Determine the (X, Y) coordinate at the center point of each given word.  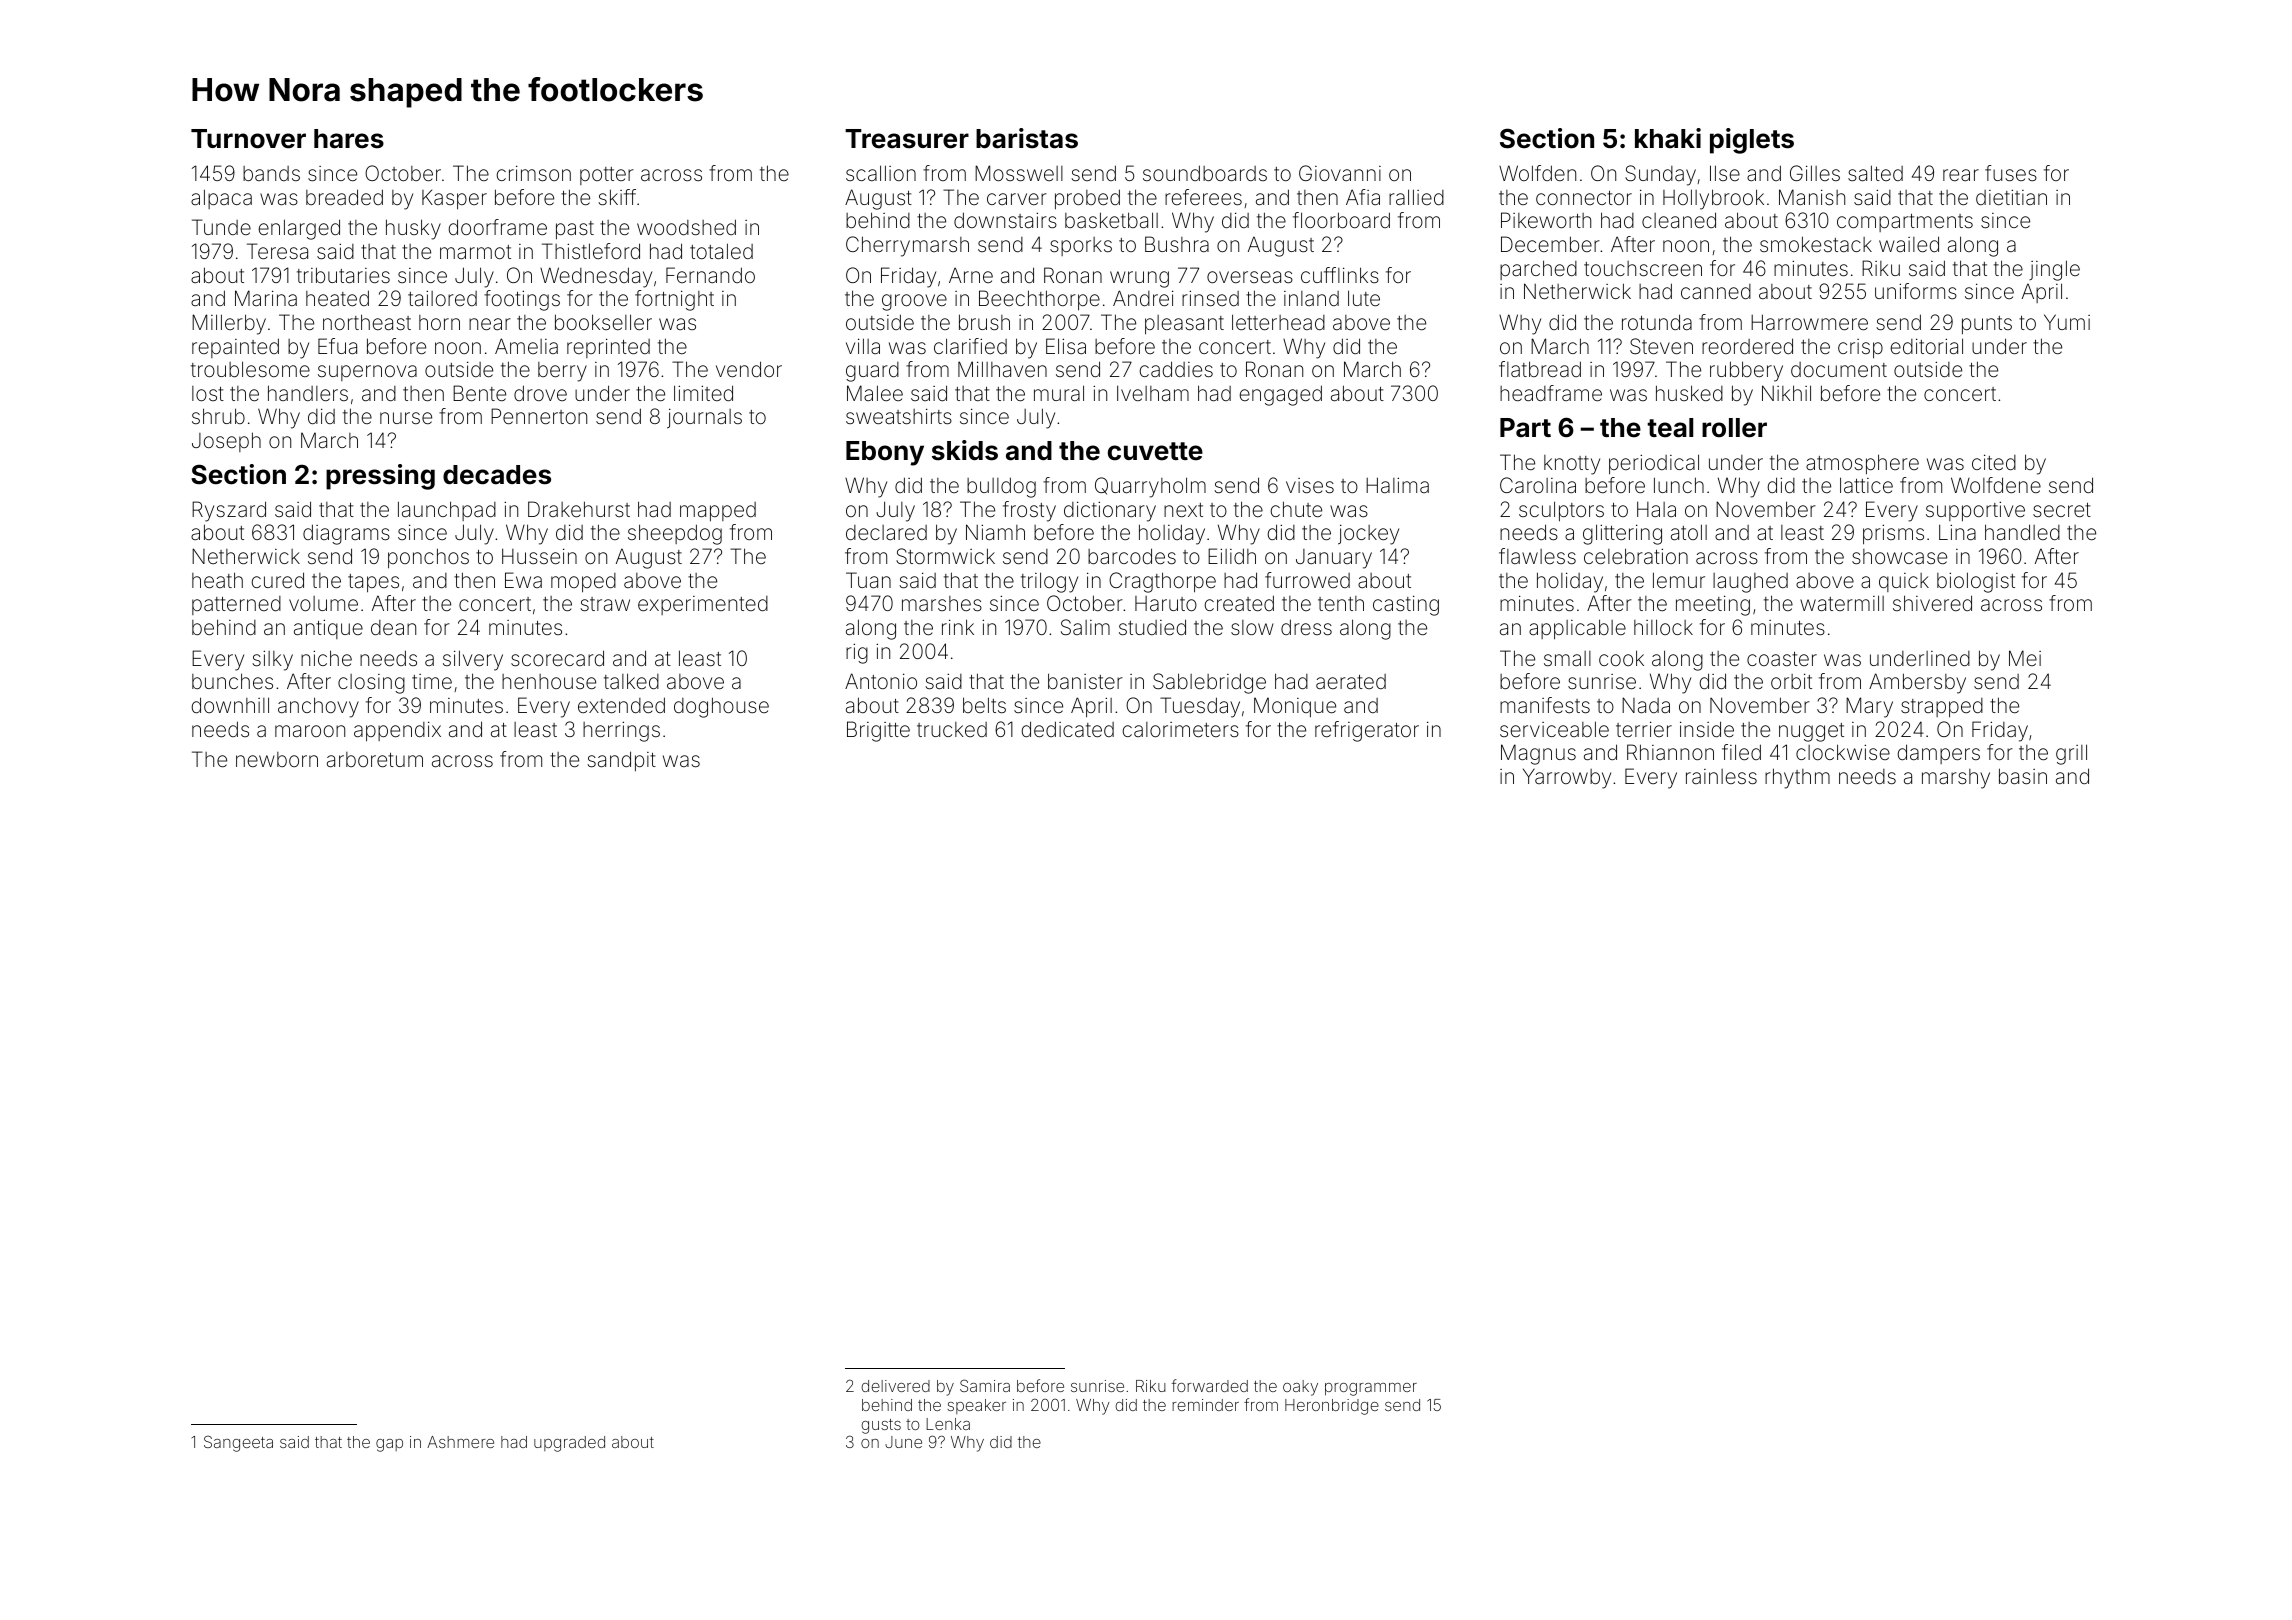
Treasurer (907, 139)
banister (1085, 681)
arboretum (375, 759)
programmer (1371, 1389)
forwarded (1210, 1385)
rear (1961, 175)
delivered (895, 1386)
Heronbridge (1332, 1407)
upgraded (569, 1444)
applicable (1577, 629)
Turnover (248, 139)
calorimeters (1180, 729)
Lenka (948, 1424)
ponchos (428, 558)
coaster (1782, 659)
